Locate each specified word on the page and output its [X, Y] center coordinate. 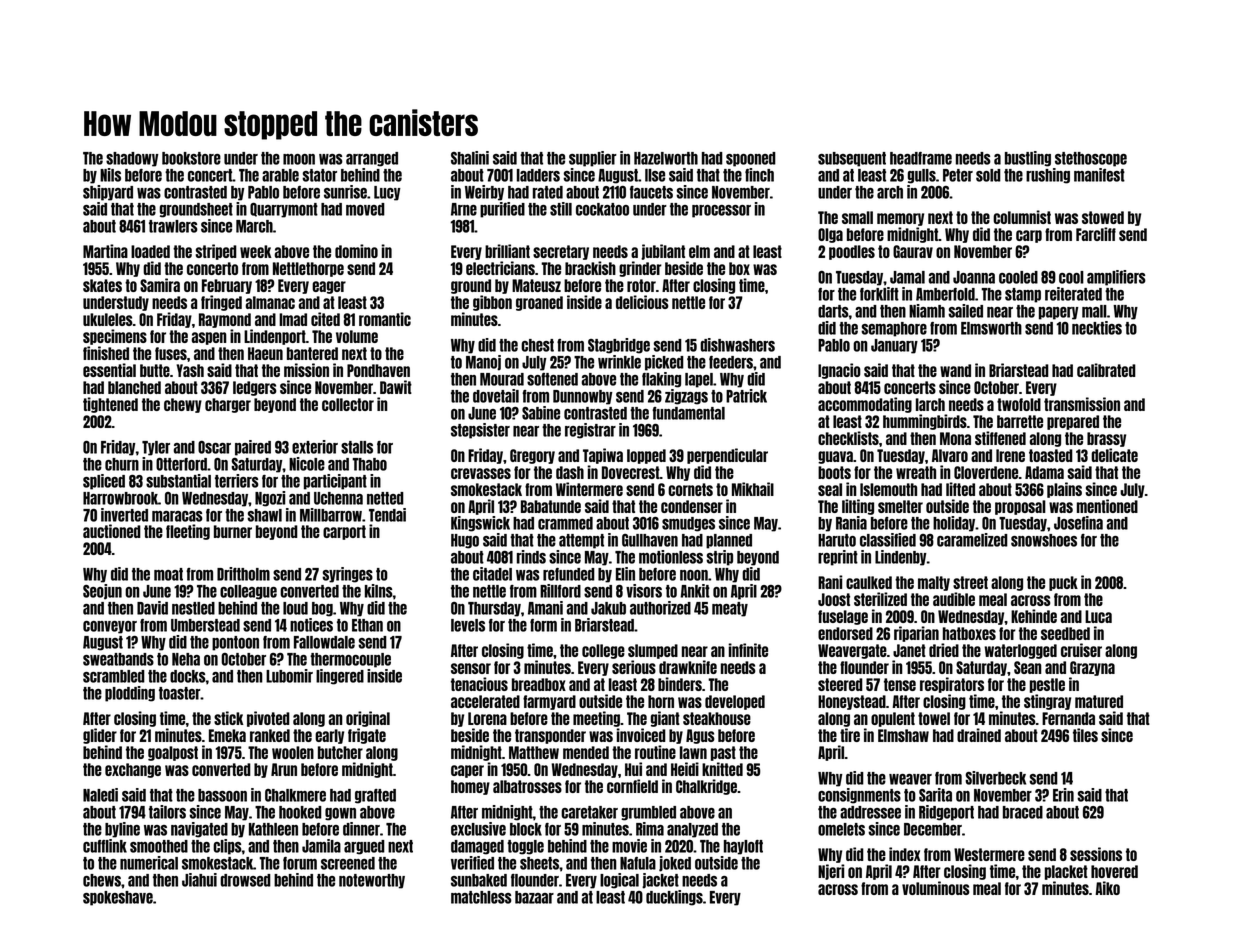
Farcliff [1096, 234]
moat [168, 574]
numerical [149, 863]
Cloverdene [986, 472]
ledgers [255, 388]
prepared [1073, 422]
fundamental [688, 413]
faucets [651, 192]
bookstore [191, 158]
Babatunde [551, 506]
